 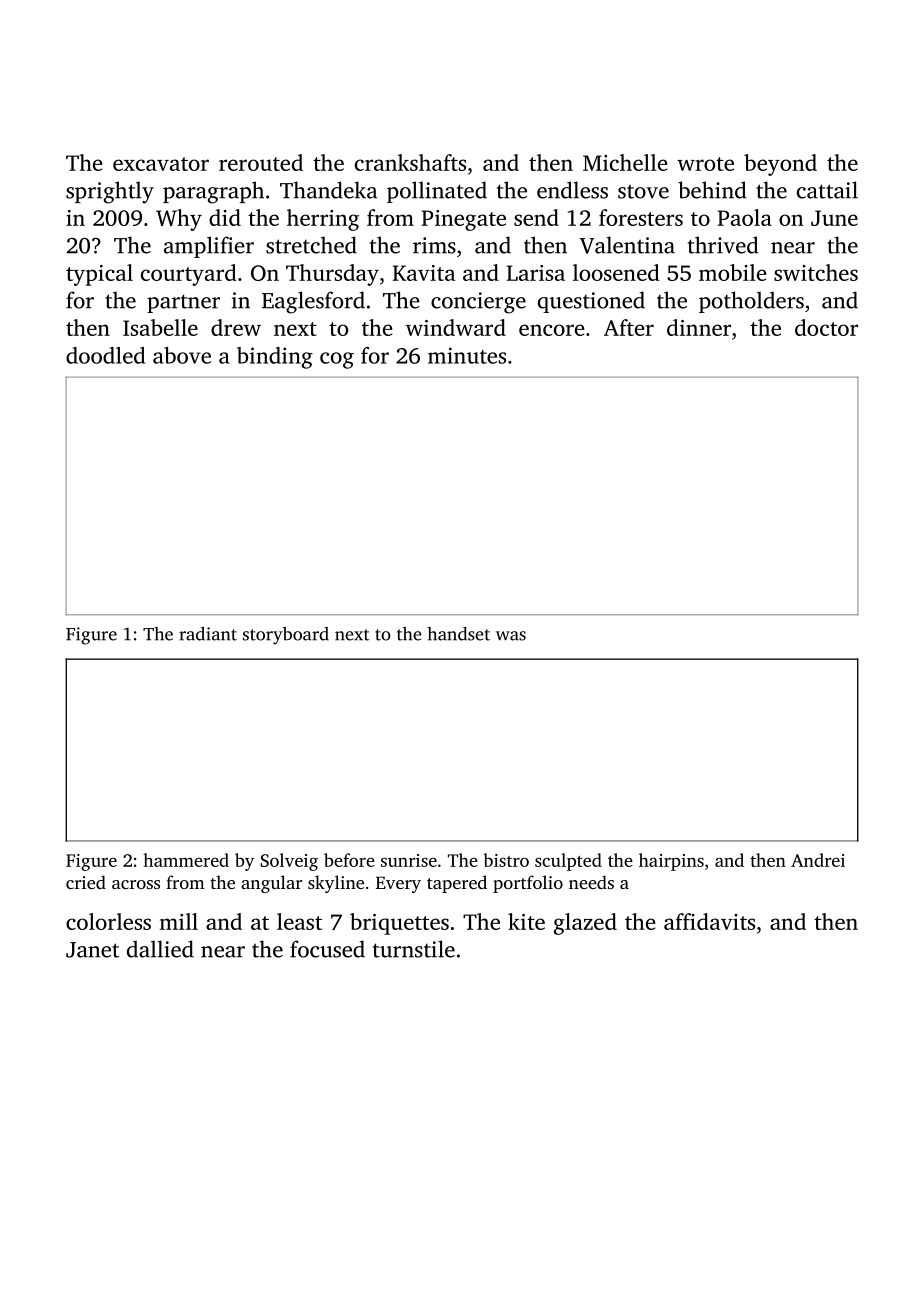 I want to click on mobile, so click(x=733, y=272).
